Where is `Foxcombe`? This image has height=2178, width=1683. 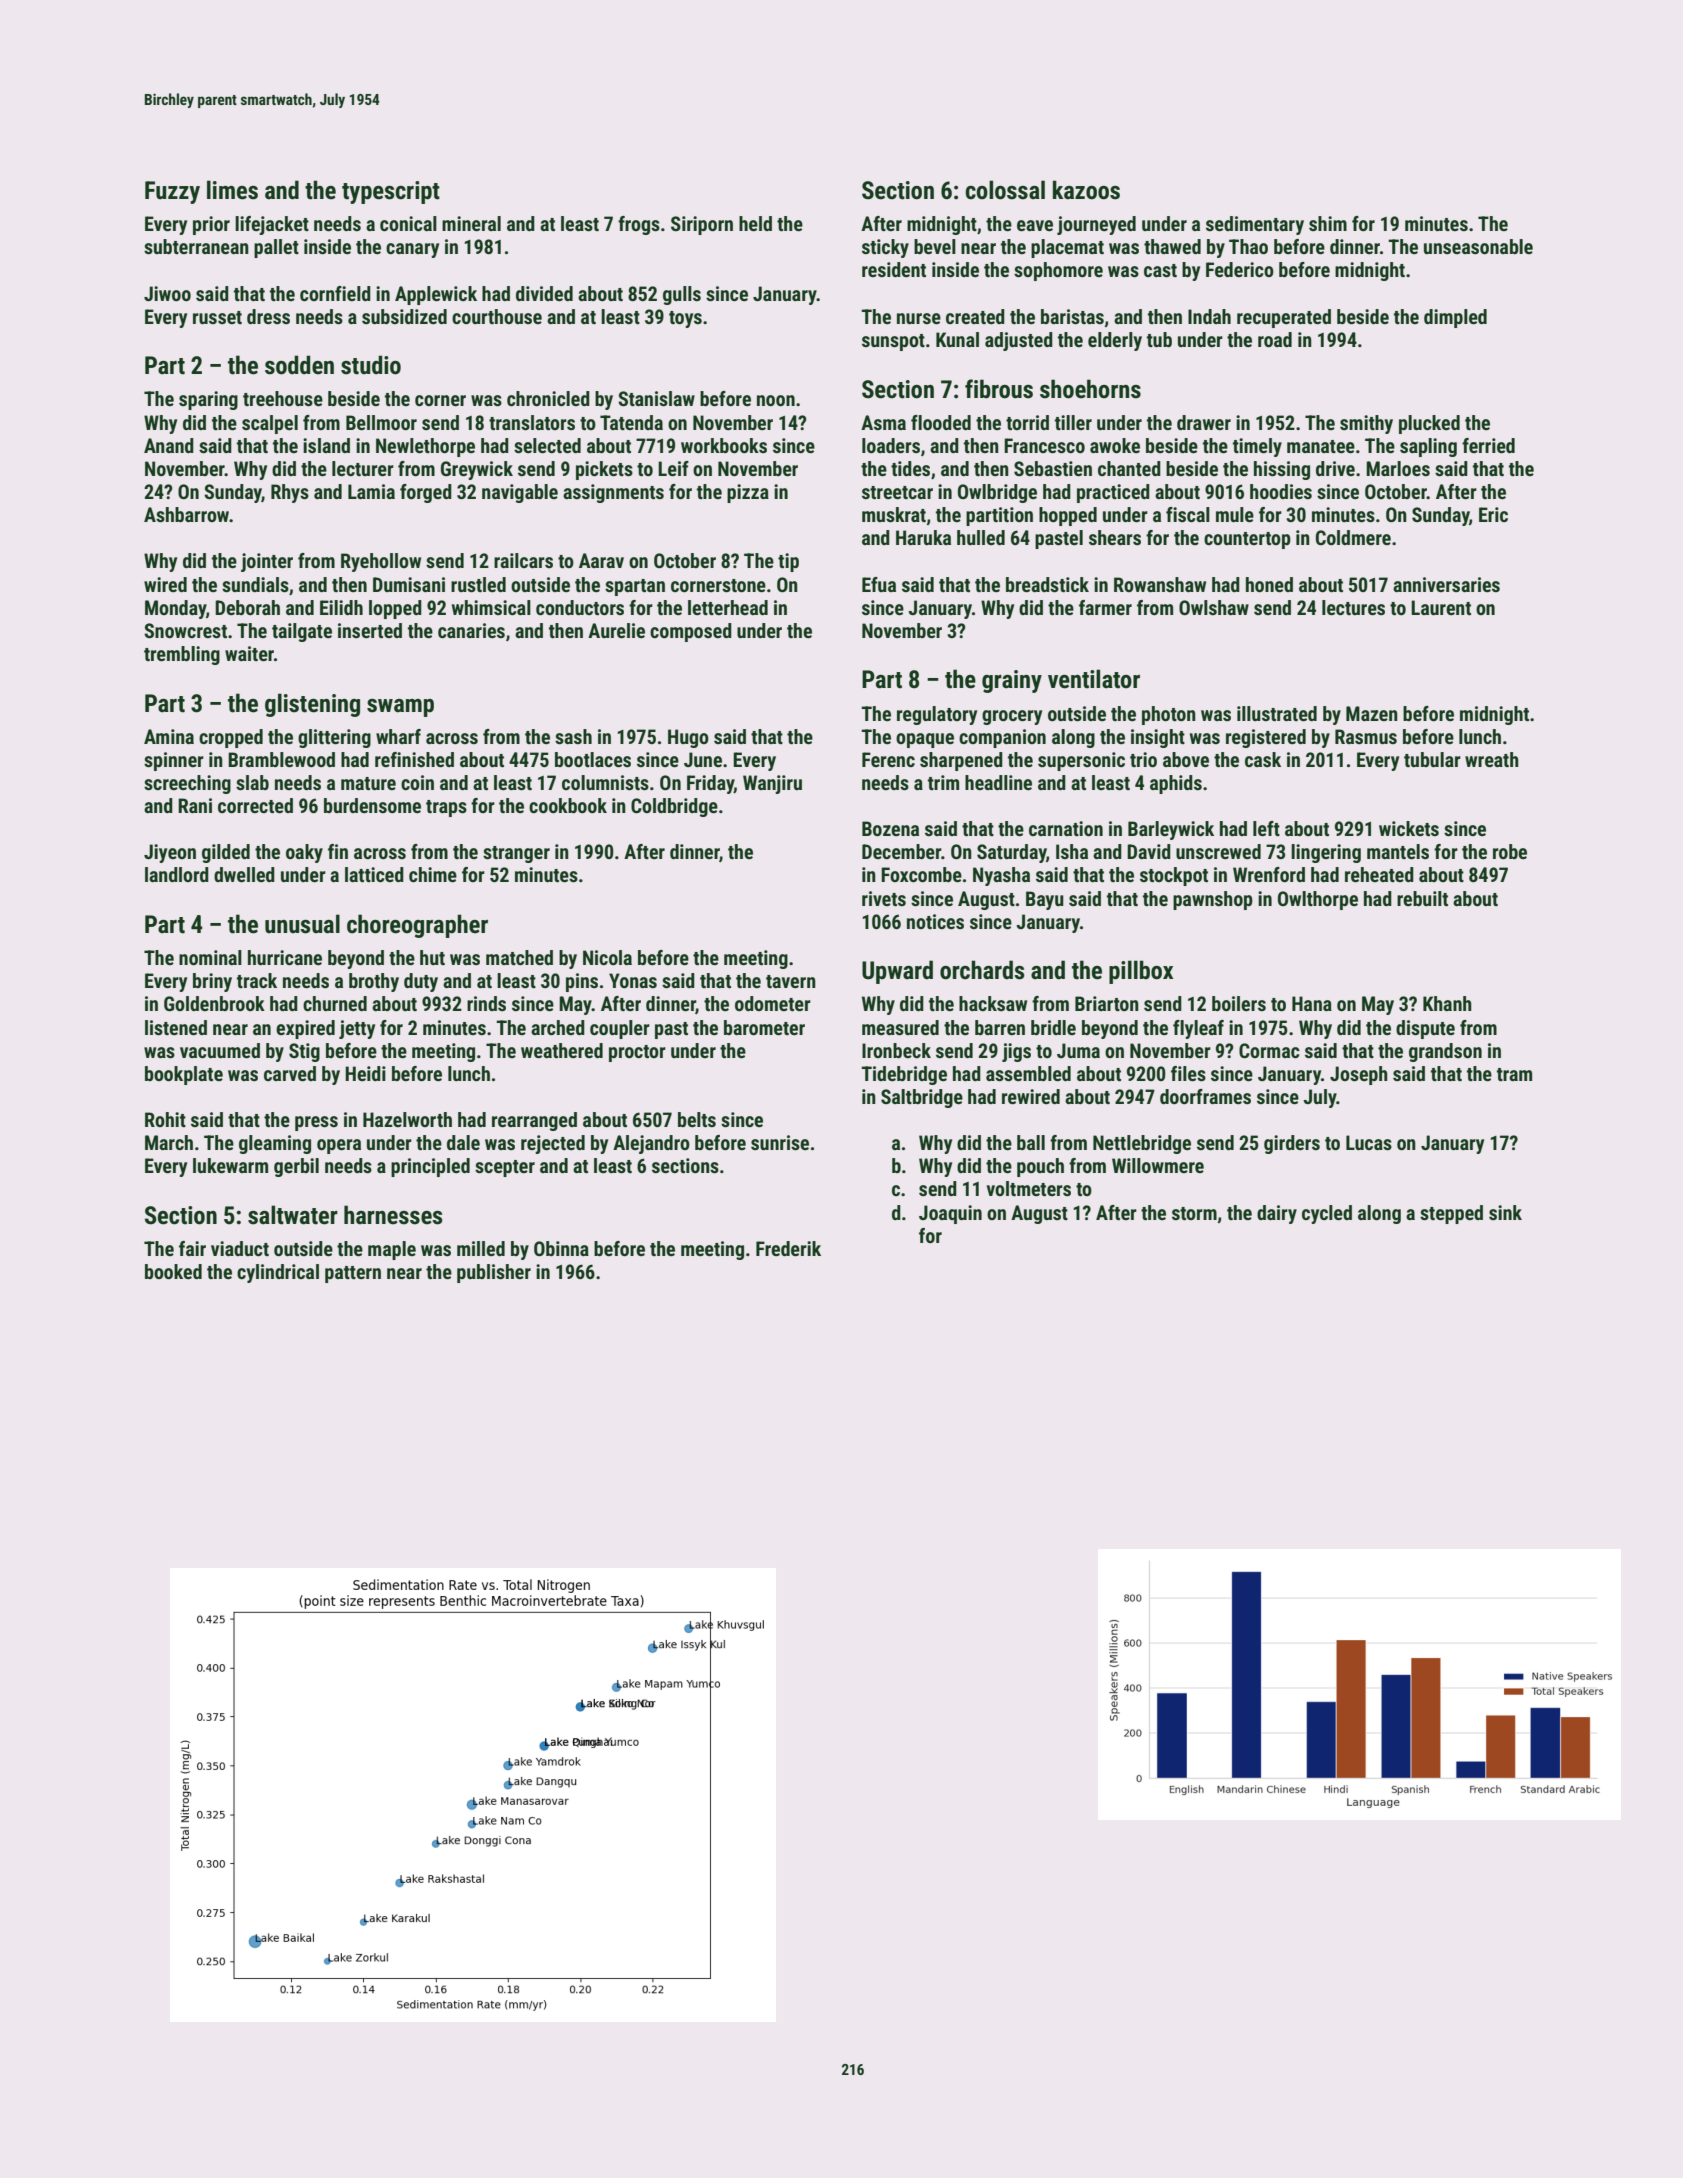
Foxcombe is located at coordinates (921, 874).
